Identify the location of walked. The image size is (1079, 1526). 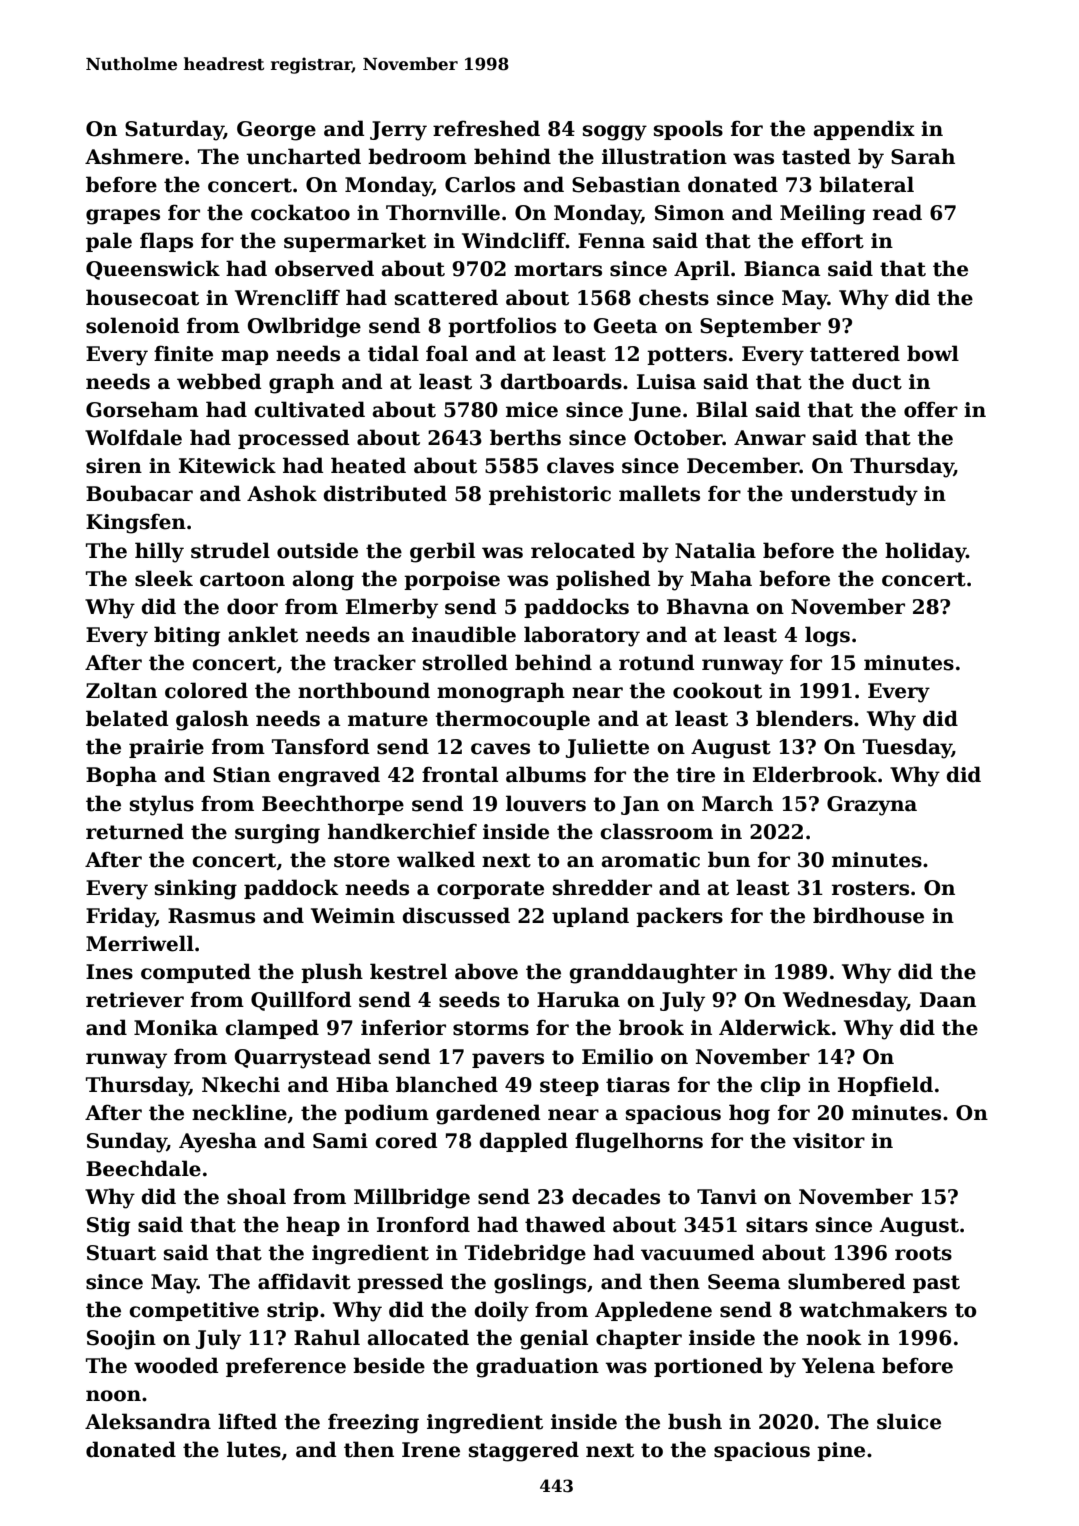
(436, 859).
